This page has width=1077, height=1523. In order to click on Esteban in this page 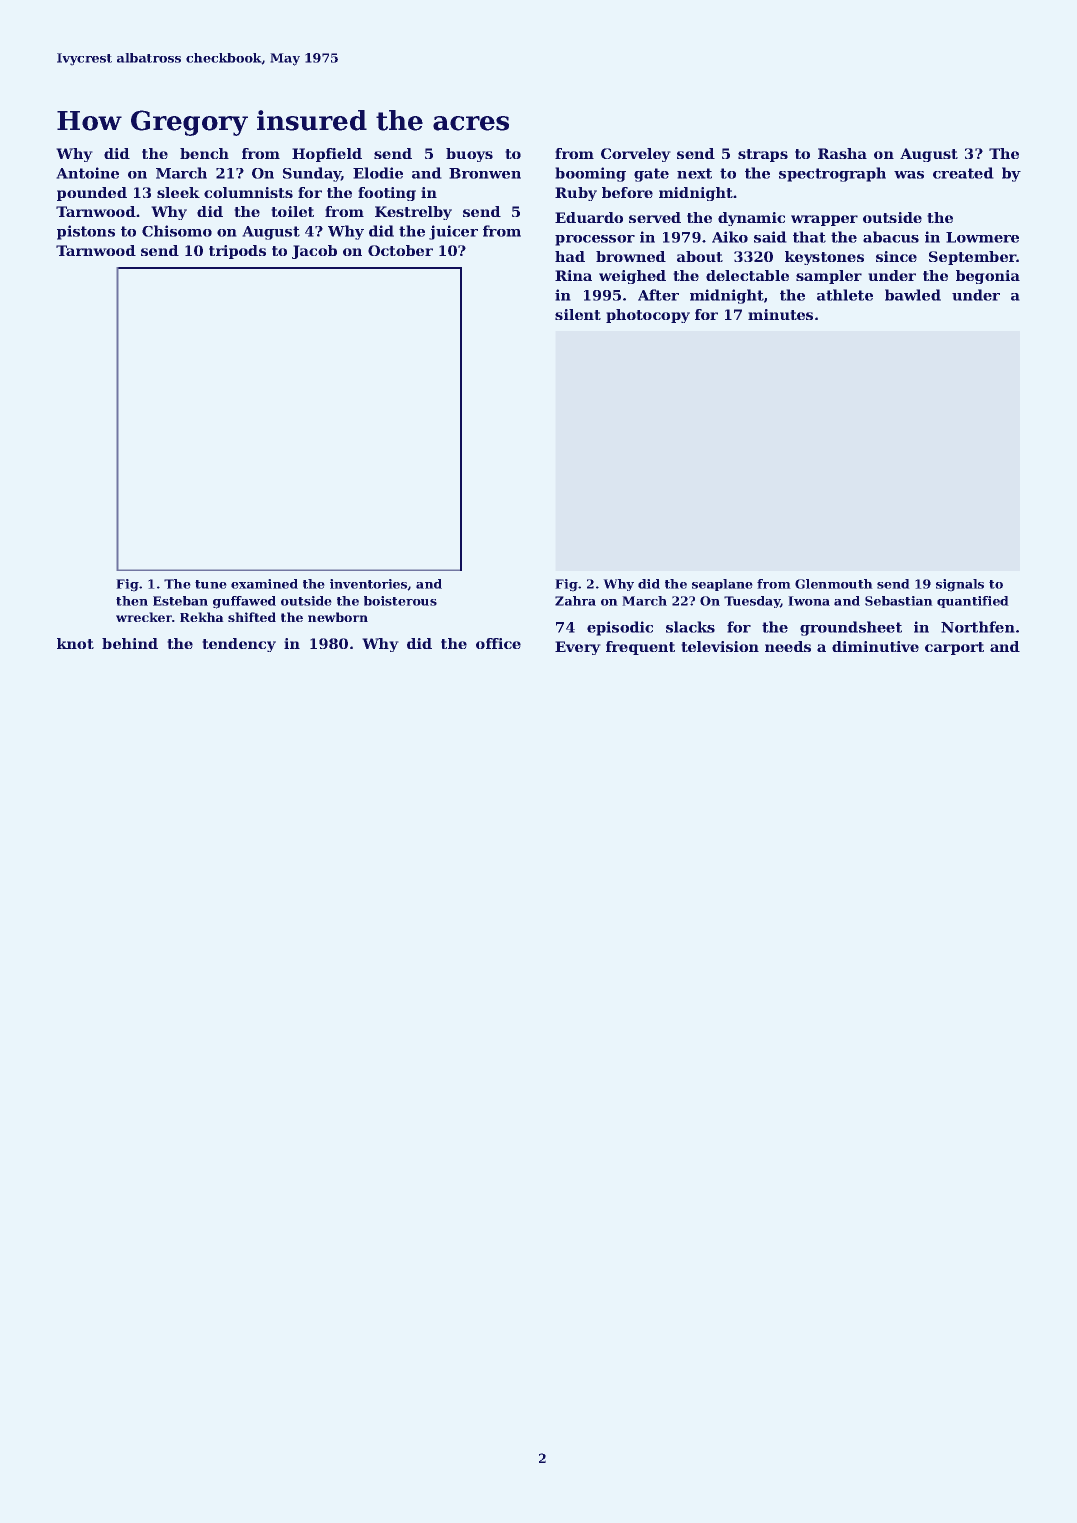, I will do `click(180, 601)`.
